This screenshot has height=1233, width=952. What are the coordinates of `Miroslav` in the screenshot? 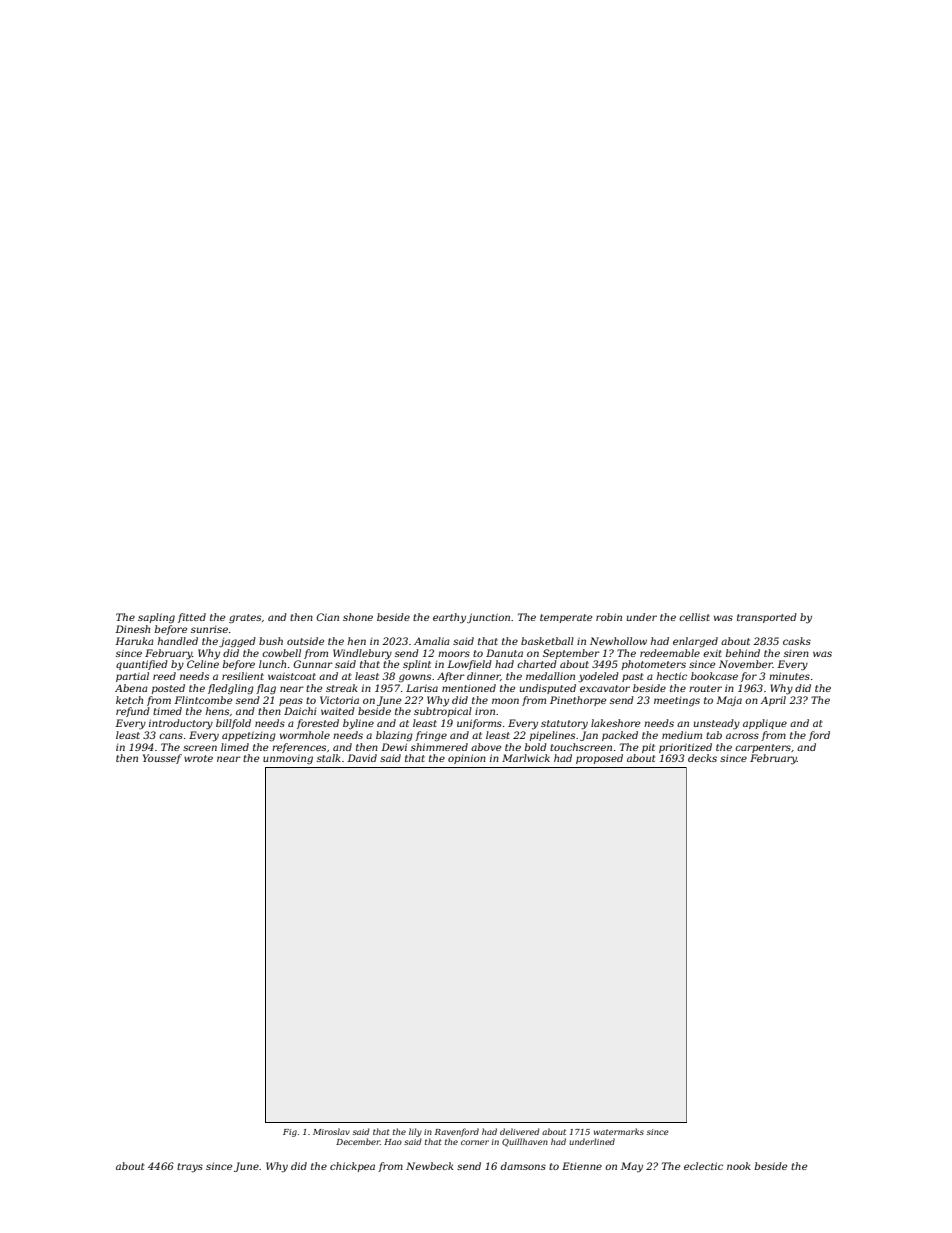 It's located at (331, 1131).
